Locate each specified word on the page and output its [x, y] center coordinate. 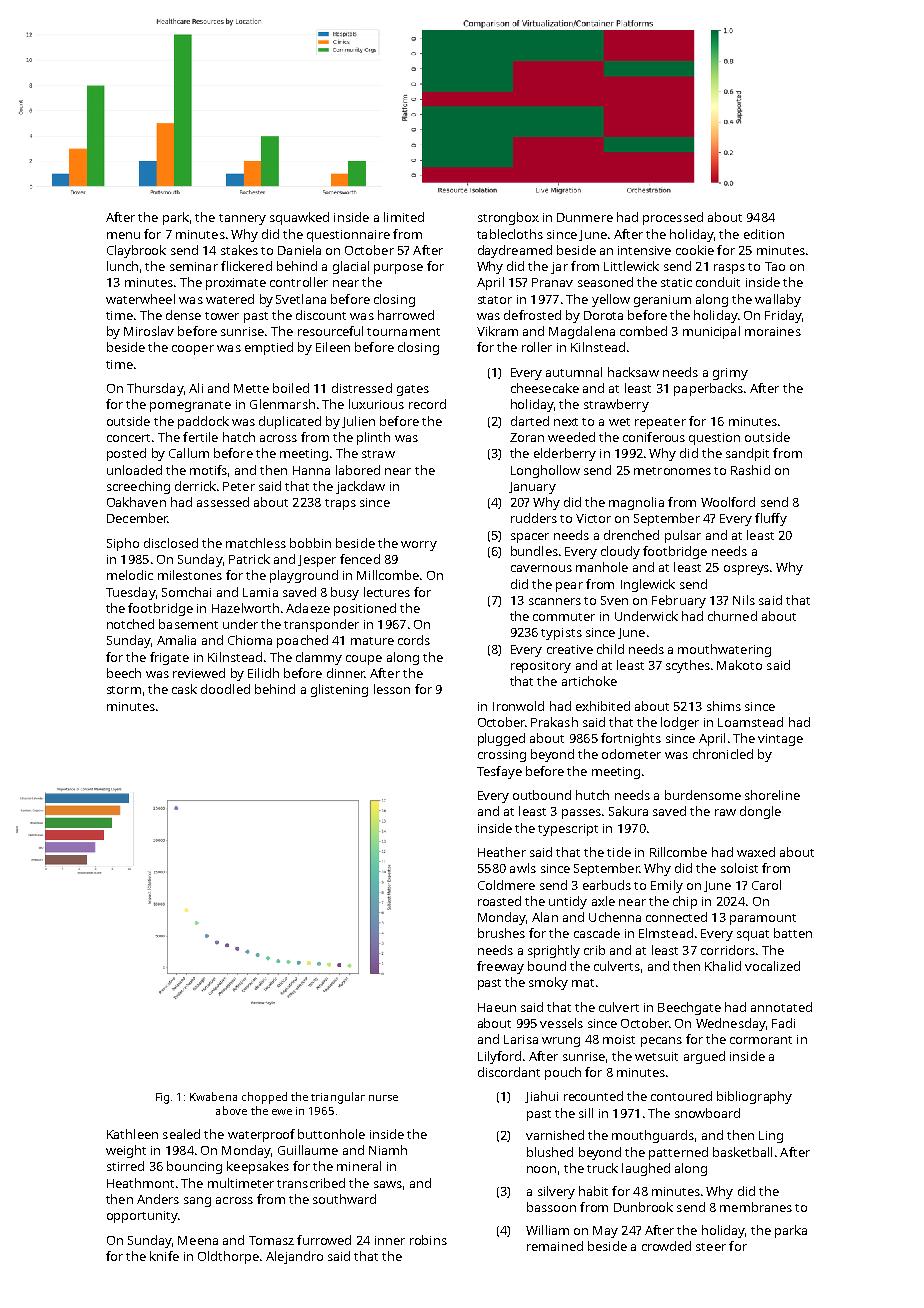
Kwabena [213, 1096]
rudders [534, 518]
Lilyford [499, 1057]
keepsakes [258, 1167]
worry [419, 546]
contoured [681, 1096]
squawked [299, 218]
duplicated [290, 422]
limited [404, 217]
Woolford [728, 502]
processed [673, 218]
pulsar [683, 536]
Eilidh [263, 673]
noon [541, 1169]
